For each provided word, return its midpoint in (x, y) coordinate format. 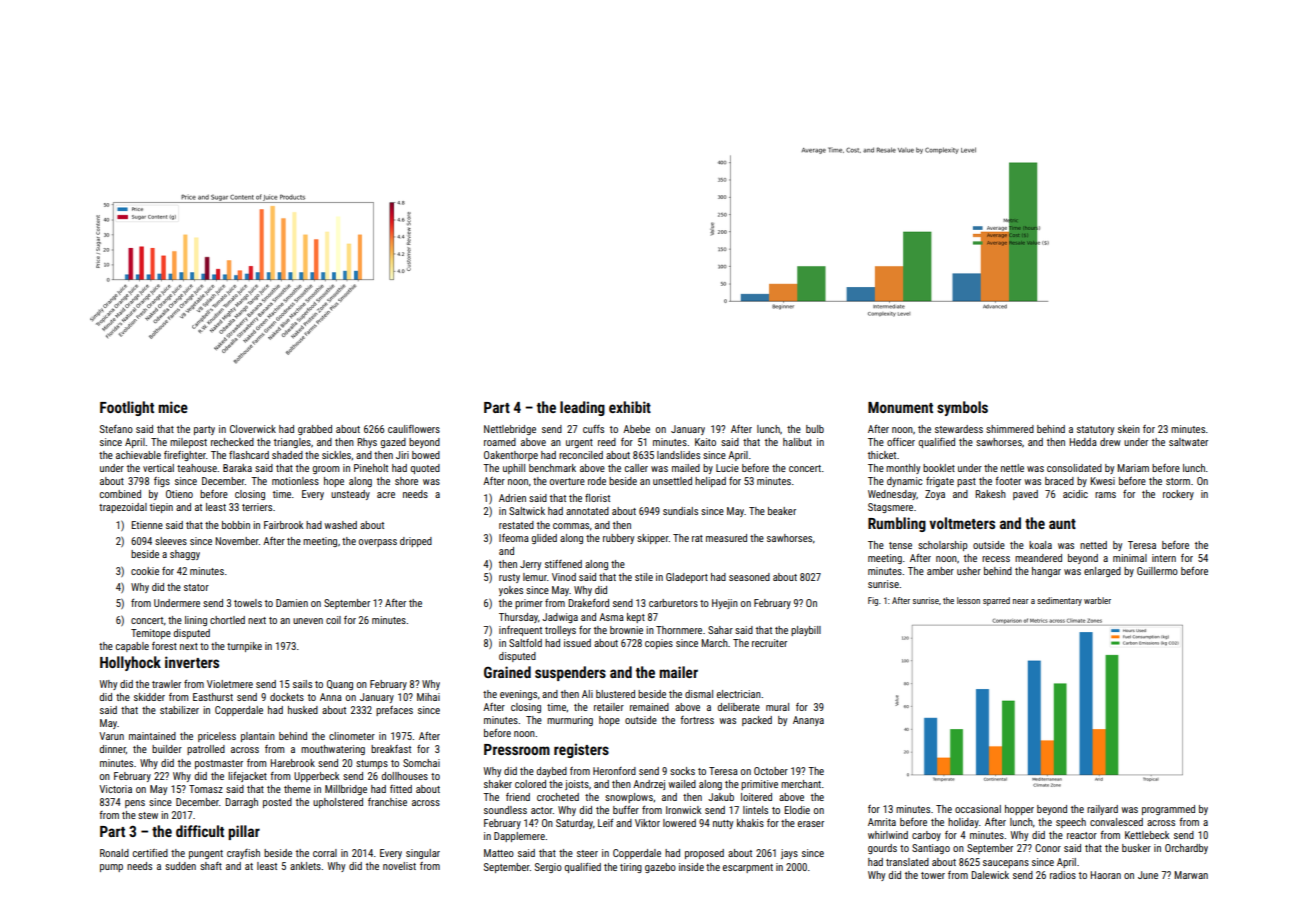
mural (777, 707)
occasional (978, 809)
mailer (678, 672)
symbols (962, 408)
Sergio (548, 868)
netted (1093, 545)
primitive (759, 785)
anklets (305, 866)
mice (173, 407)
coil (333, 620)
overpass (378, 543)
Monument (900, 407)
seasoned (749, 577)
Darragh (241, 803)
